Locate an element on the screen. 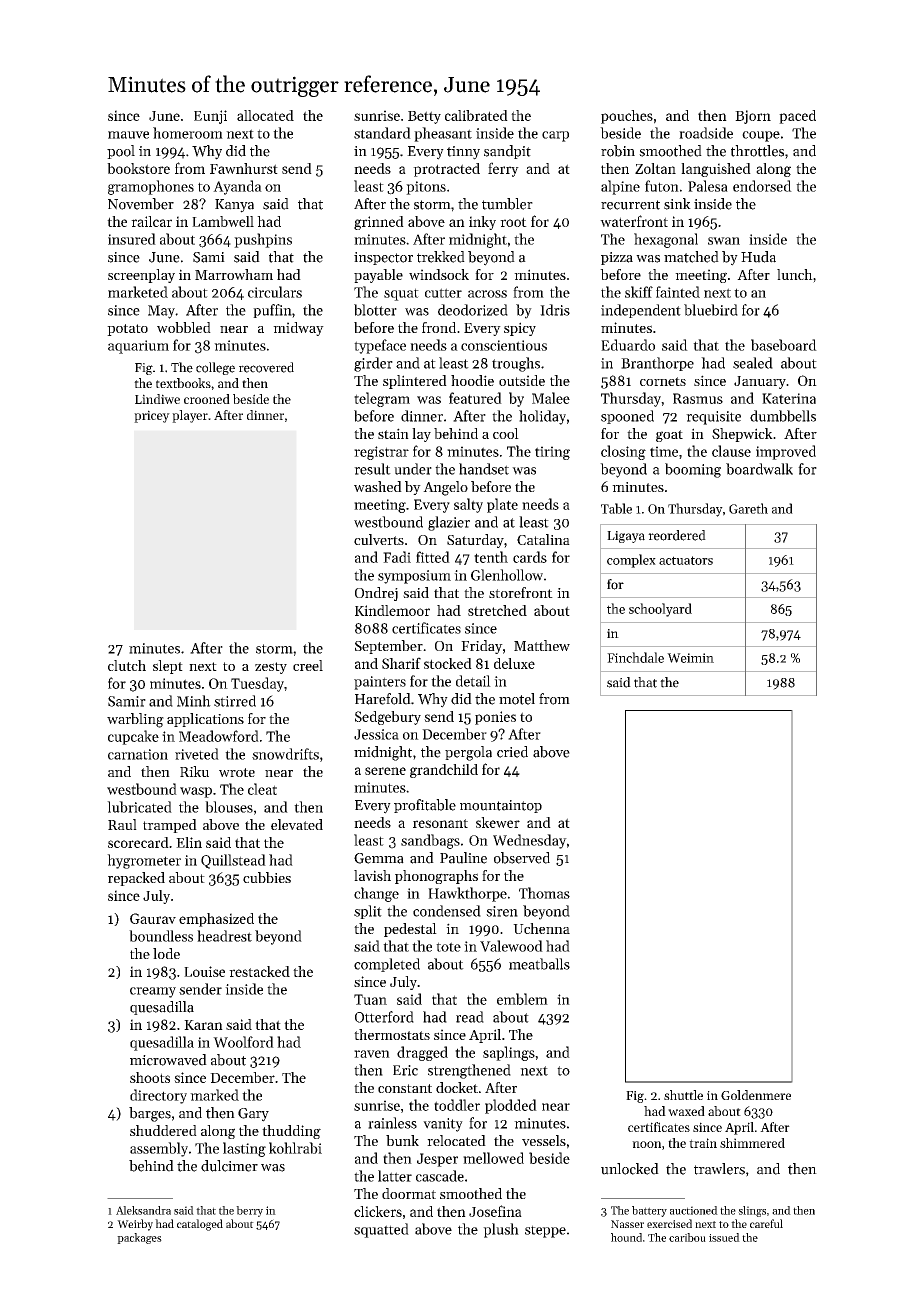  Friday is located at coordinates (482, 647).
